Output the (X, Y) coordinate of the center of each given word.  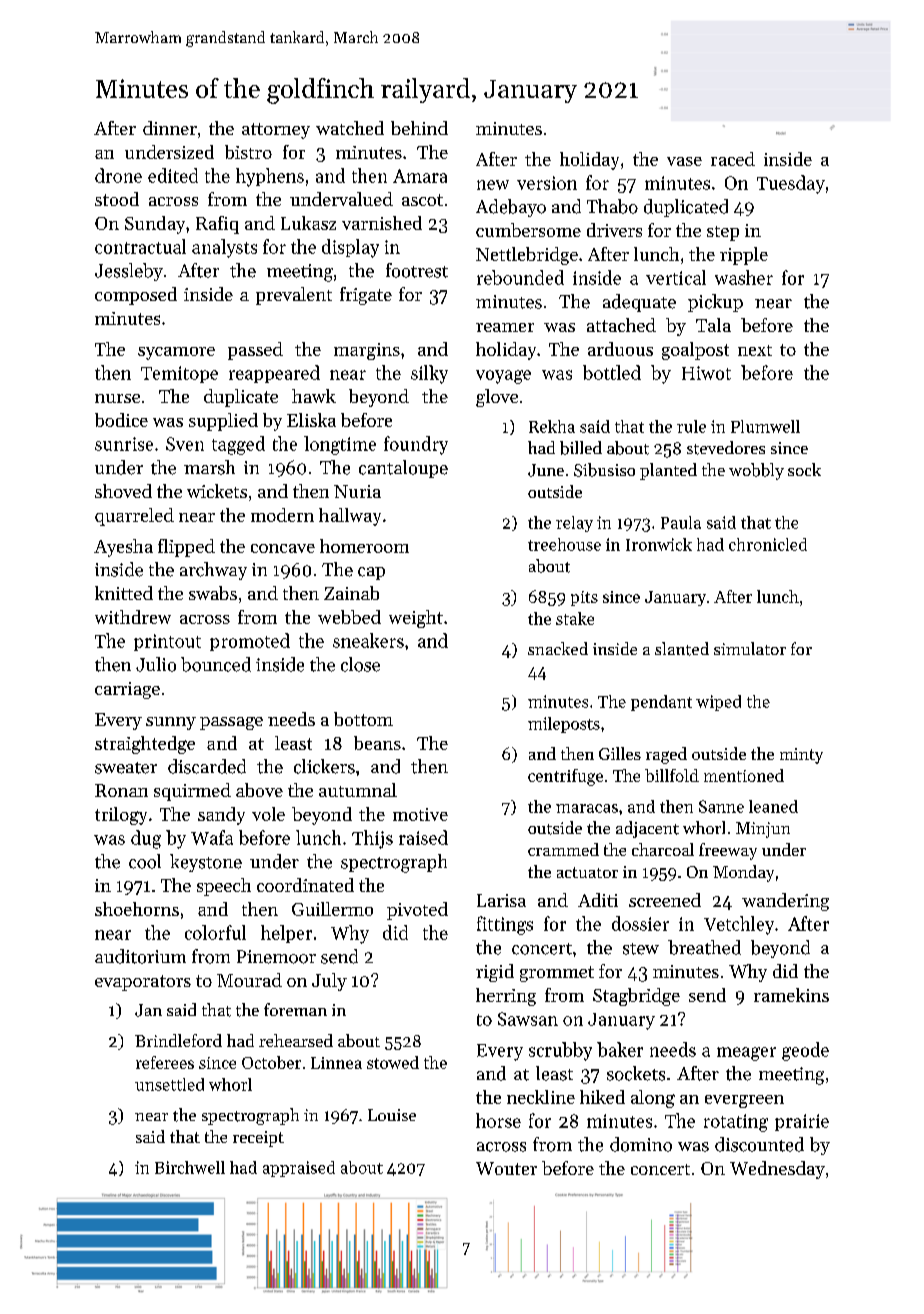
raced (733, 159)
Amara (420, 176)
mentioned (744, 775)
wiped (718, 703)
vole (268, 814)
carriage (127, 690)
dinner (170, 128)
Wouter (506, 1168)
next (755, 350)
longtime (340, 445)
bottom (363, 719)
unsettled (169, 1084)
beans (377, 743)
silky (429, 374)
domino (641, 1144)
